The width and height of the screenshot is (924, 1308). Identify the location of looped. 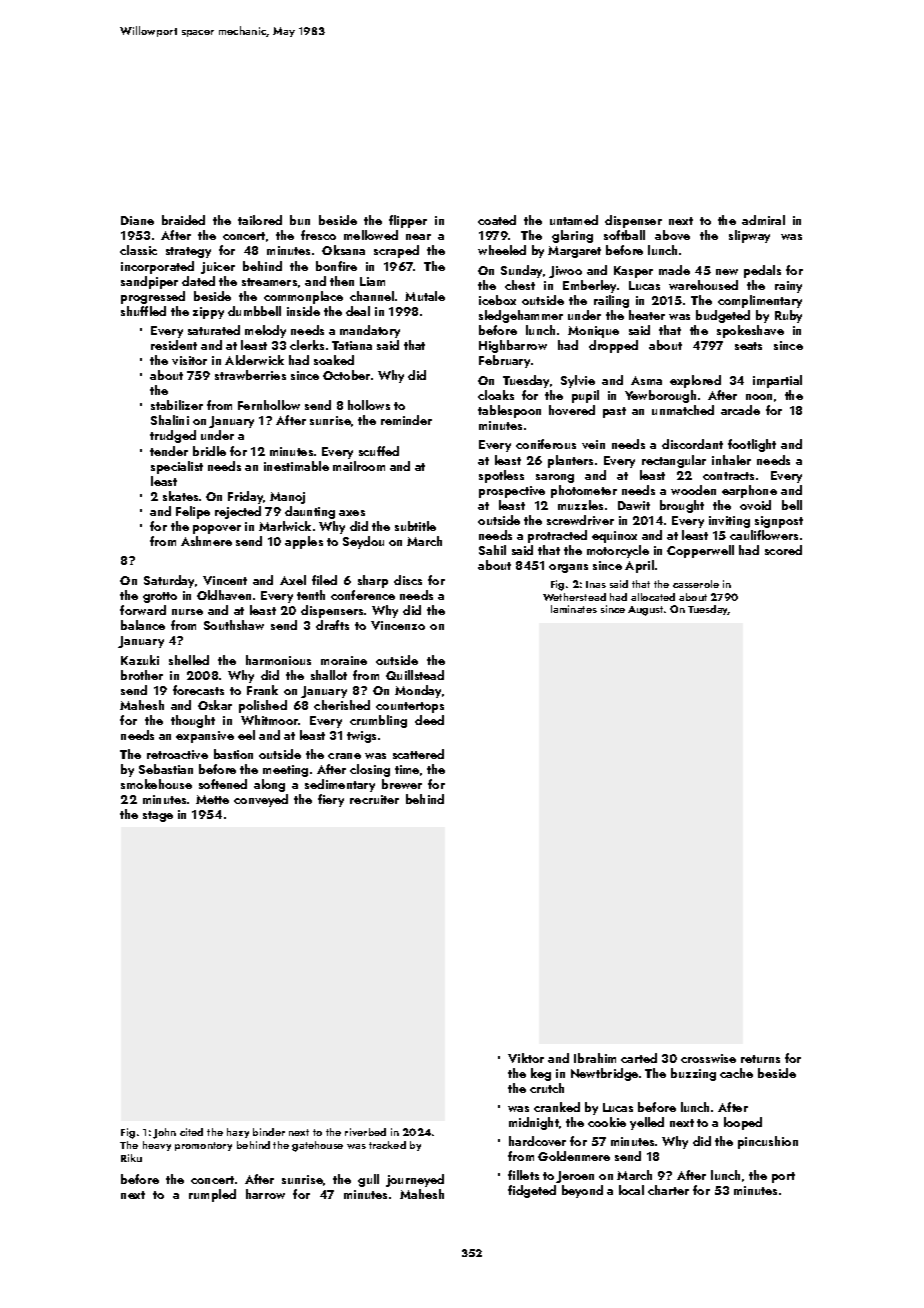
(743, 1123).
